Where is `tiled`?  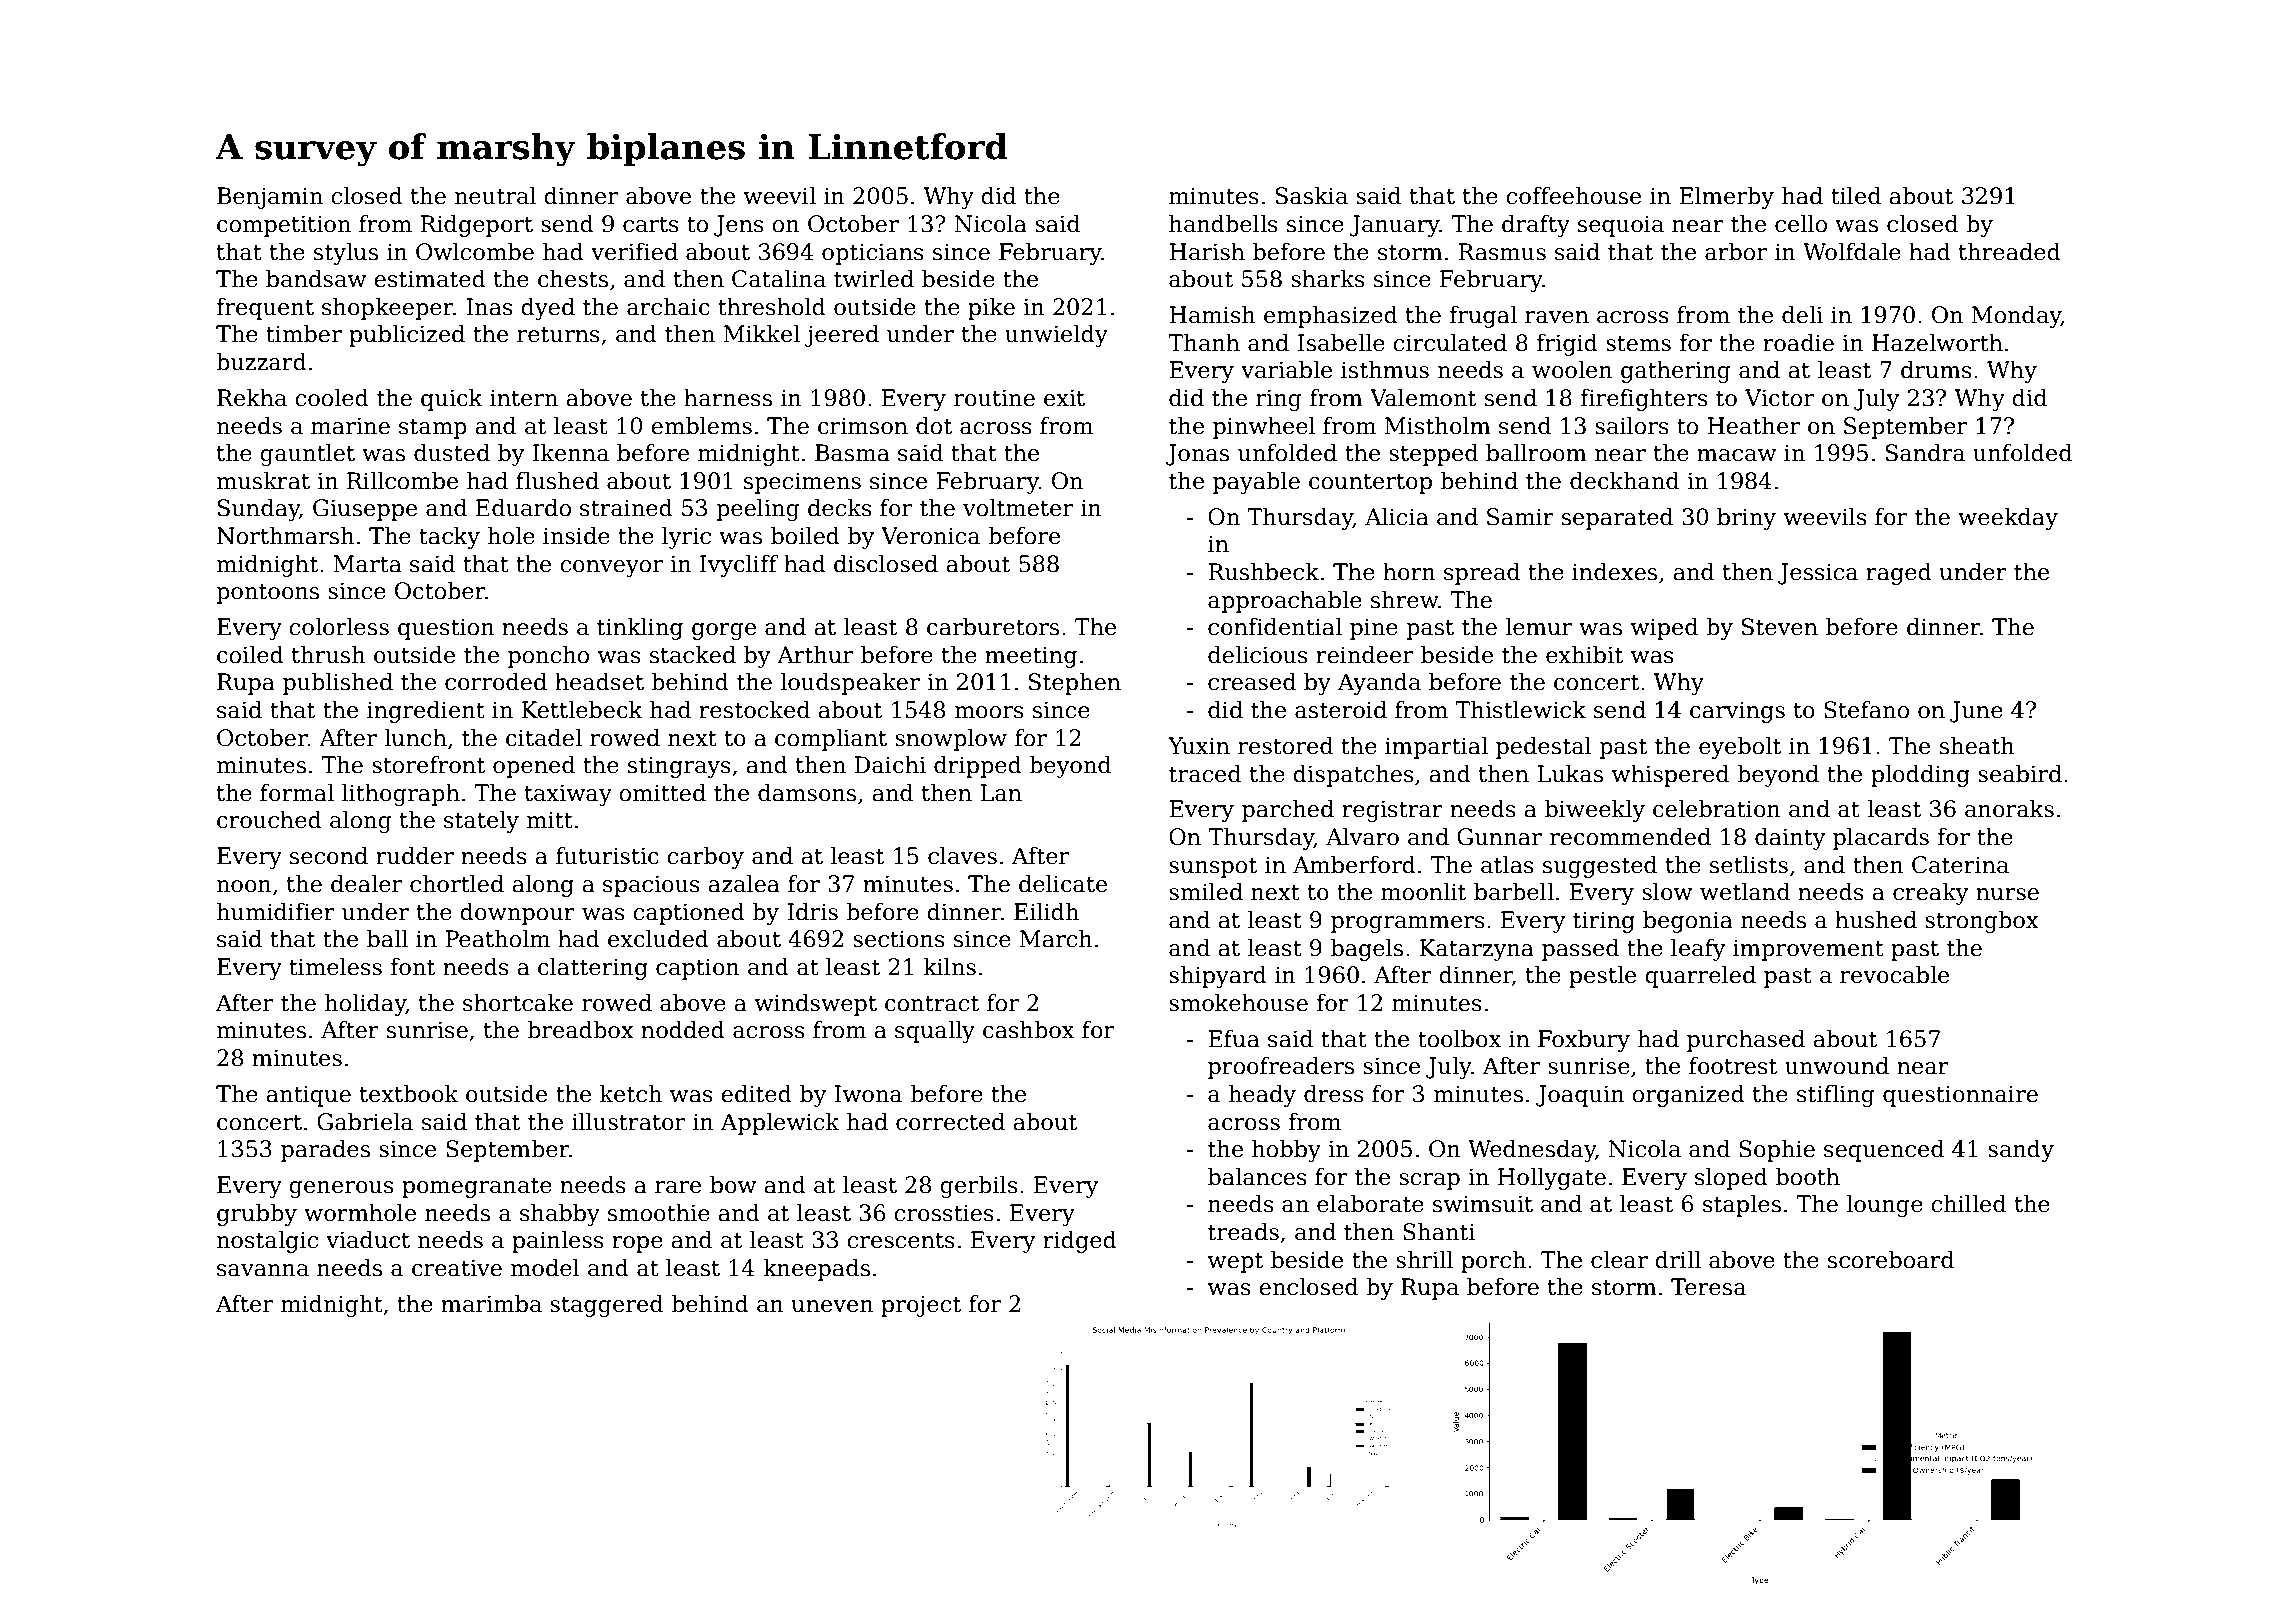 tiled is located at coordinates (1856, 196).
